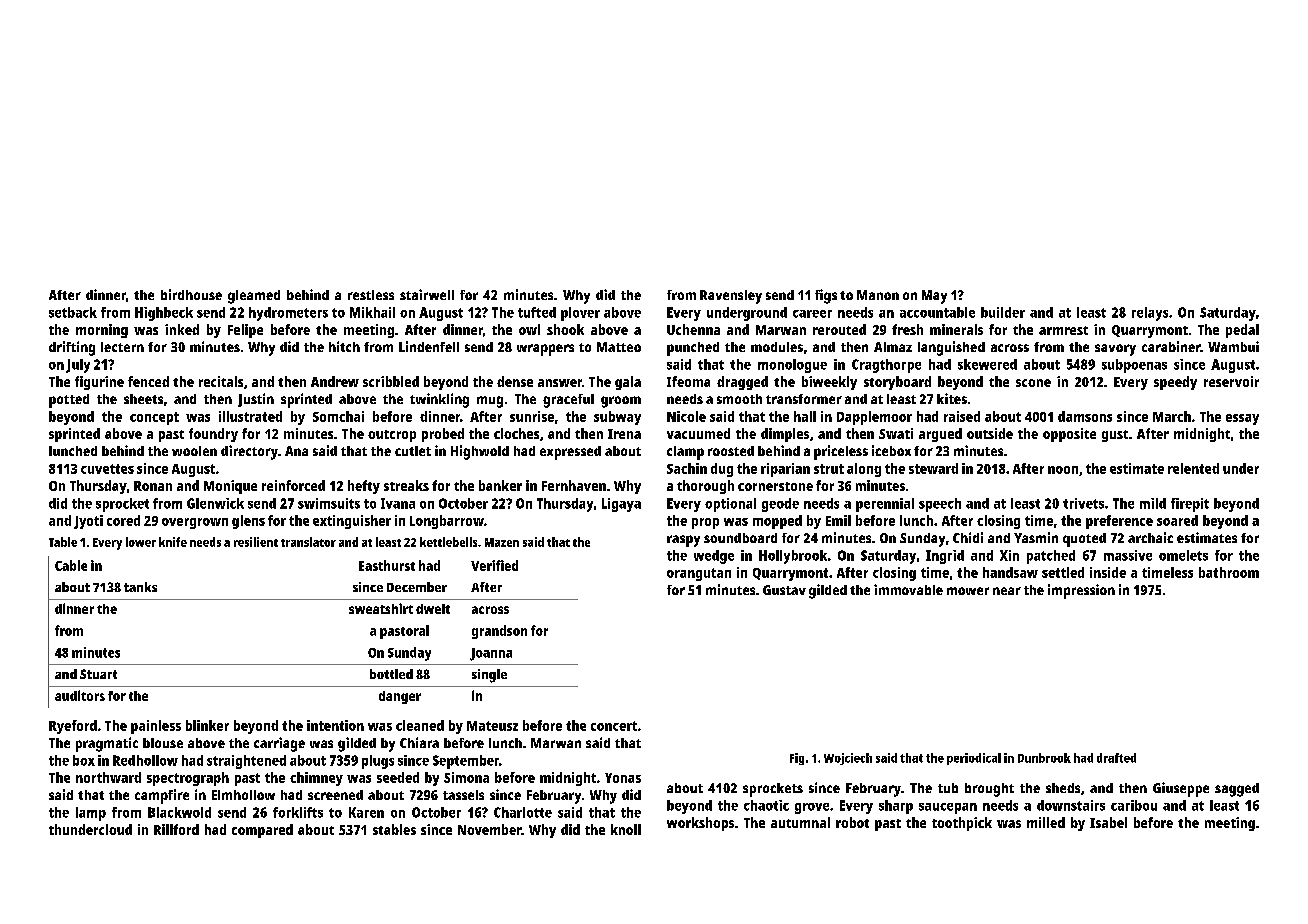 The width and height of the page is (1308, 924). Describe the element at coordinates (987, 364) in the page. I see `skewered` at that location.
